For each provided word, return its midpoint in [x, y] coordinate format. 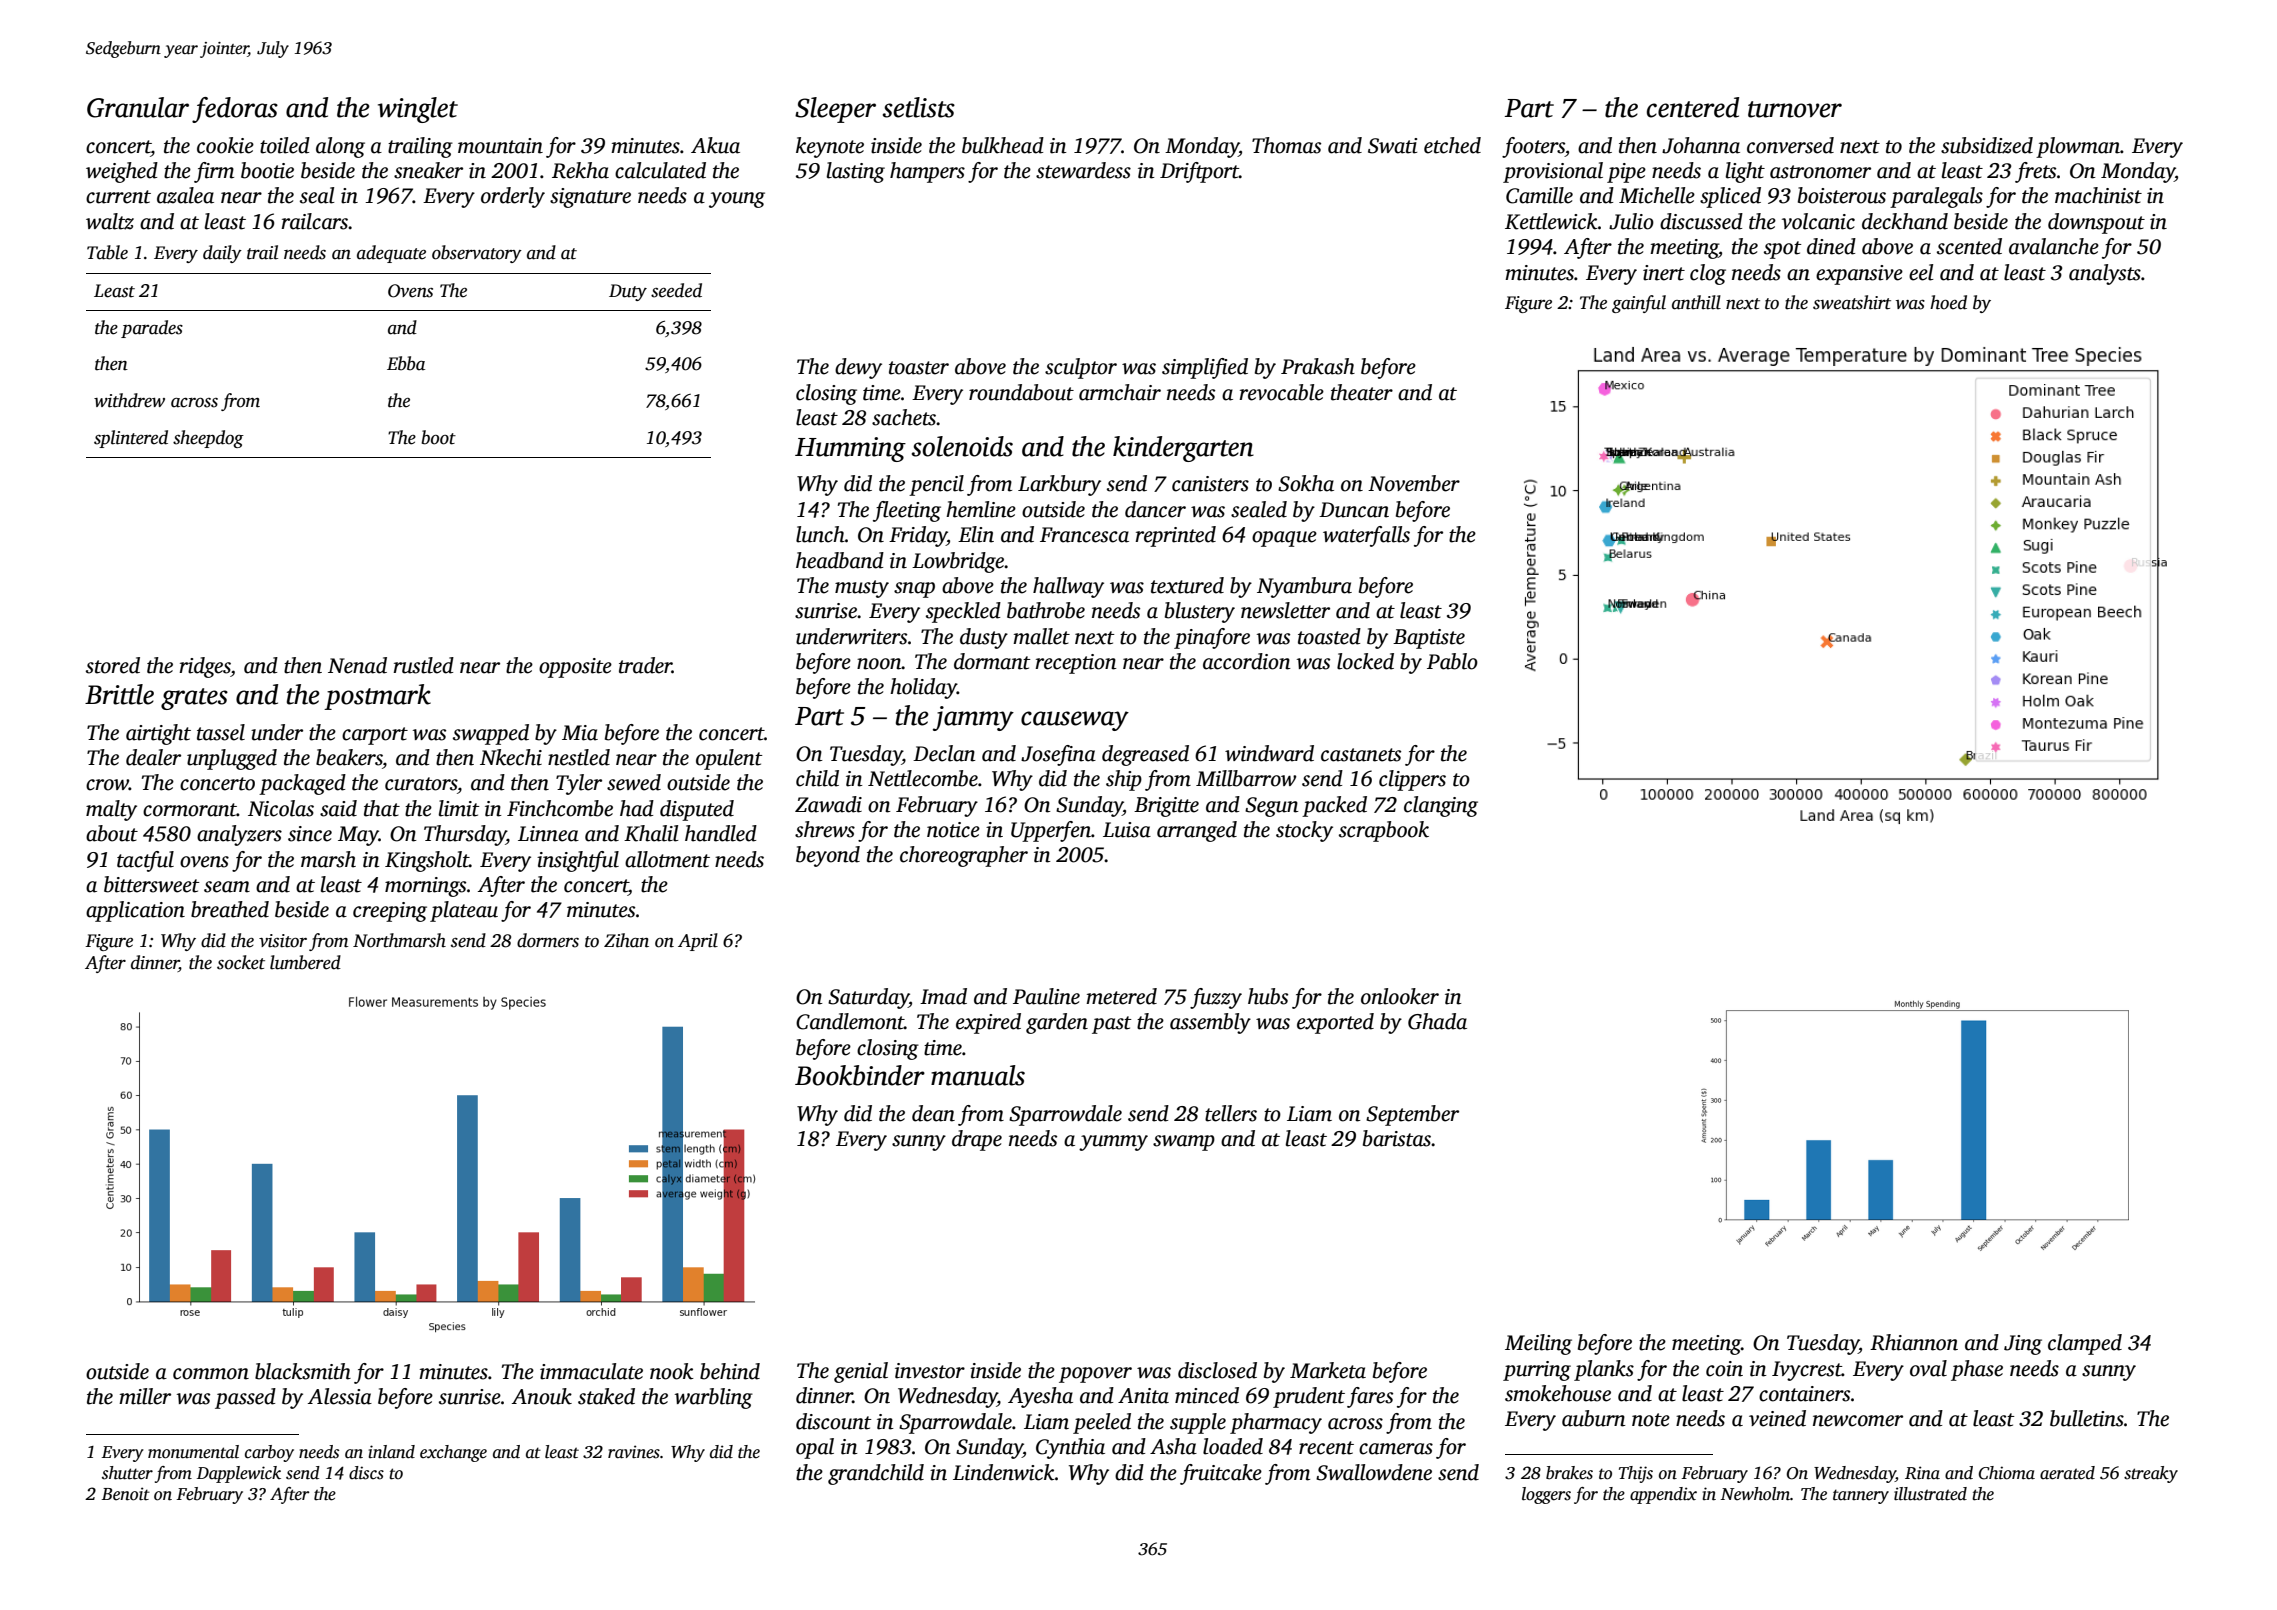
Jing [2023, 1345]
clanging [1441, 806]
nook [672, 1371]
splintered [131, 439]
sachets [904, 417]
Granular [138, 107]
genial [861, 1372]
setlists [919, 107]
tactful [145, 861]
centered [1693, 107]
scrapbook [1384, 831]
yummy [1113, 1143]
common [211, 1374]
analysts [2105, 274]
